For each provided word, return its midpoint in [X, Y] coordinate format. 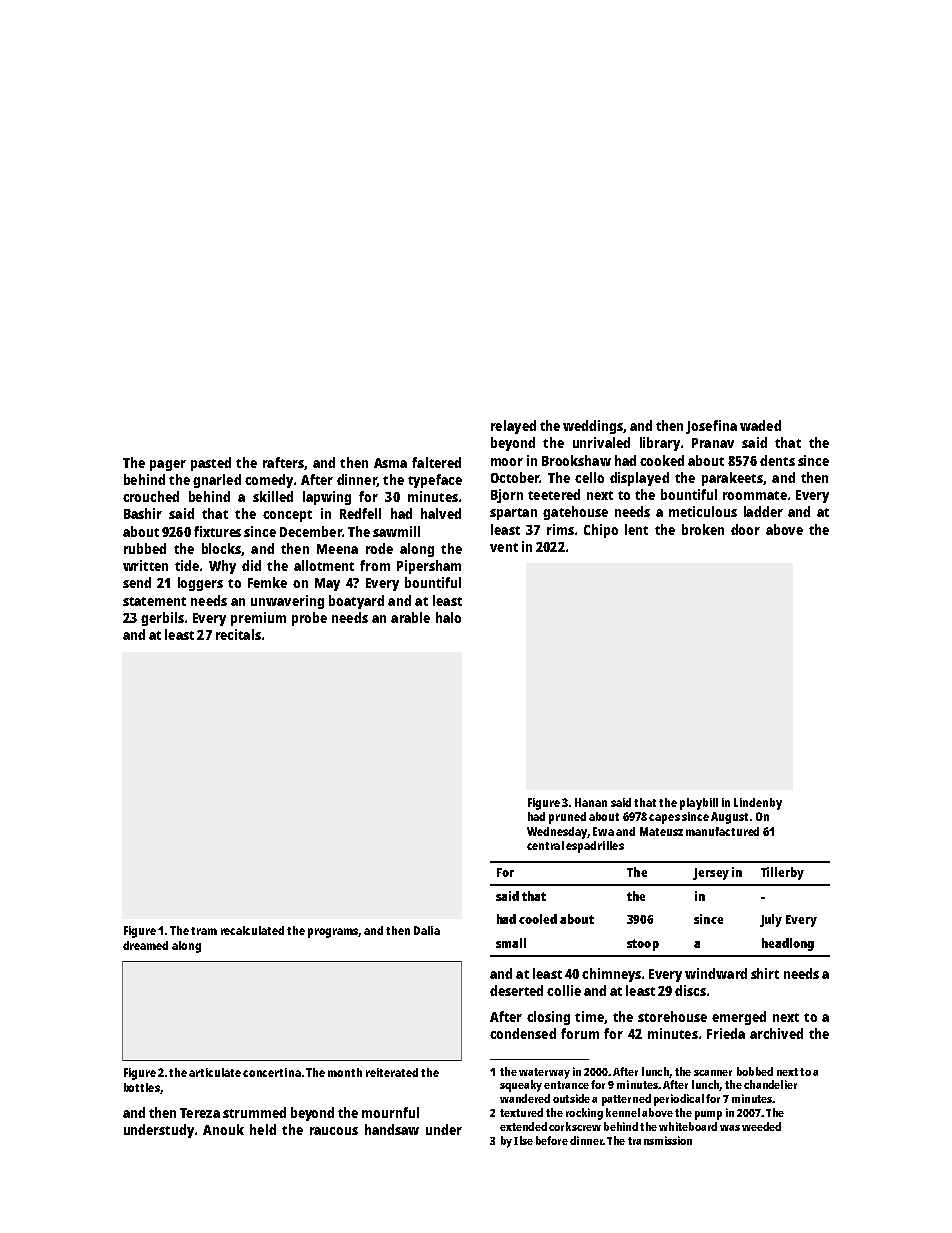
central [545, 845]
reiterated [392, 1072]
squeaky [521, 1086]
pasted [211, 464]
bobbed [755, 1071]
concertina [272, 1072]
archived [776, 1033]
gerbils [162, 619]
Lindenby [758, 804]
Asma [390, 463]
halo [448, 617]
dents [777, 460]
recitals [238, 634]
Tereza [200, 1113]
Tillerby [782, 873]
